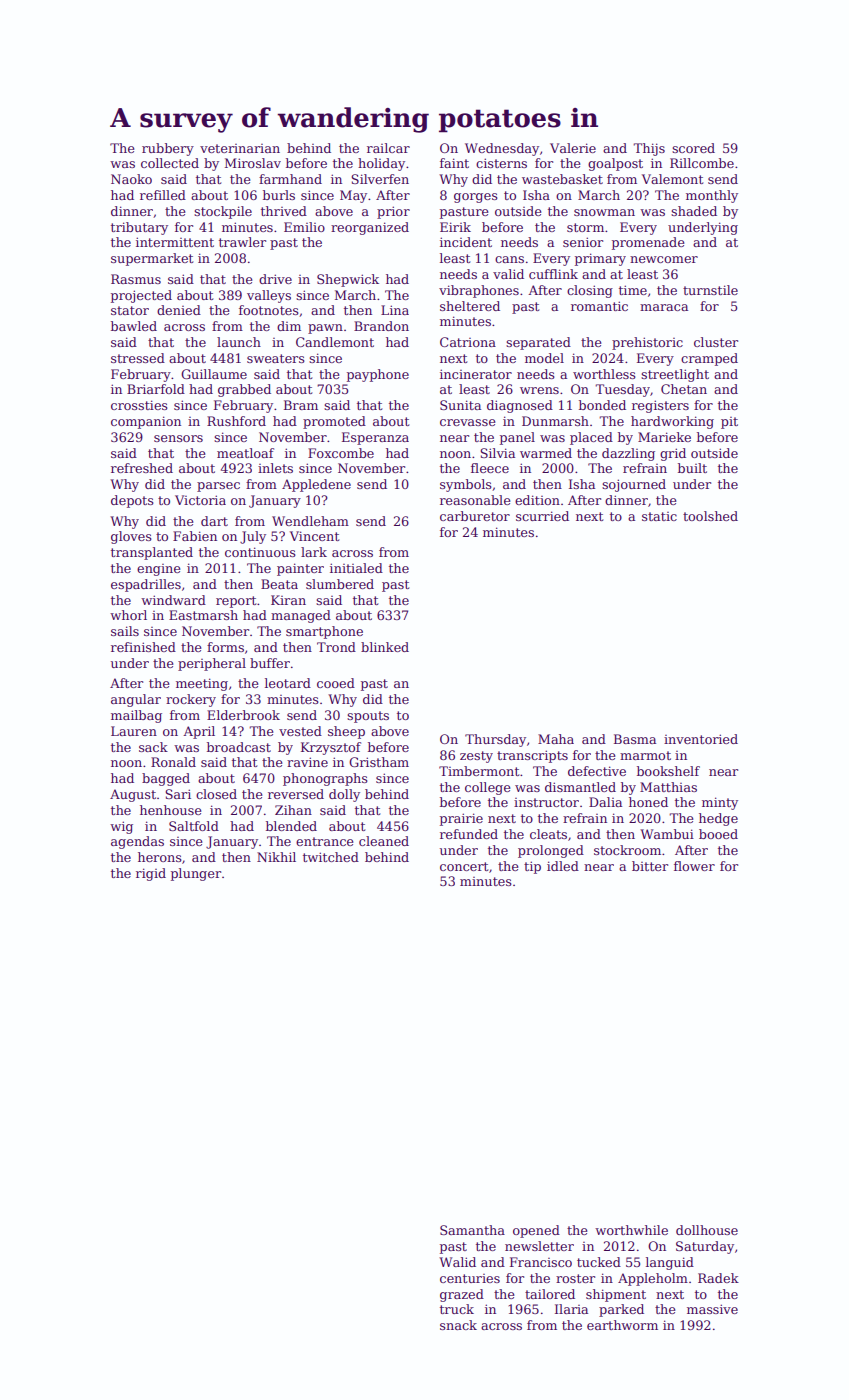 This screenshot has width=849, height=1400. I want to click on Wednesday, so click(502, 149).
